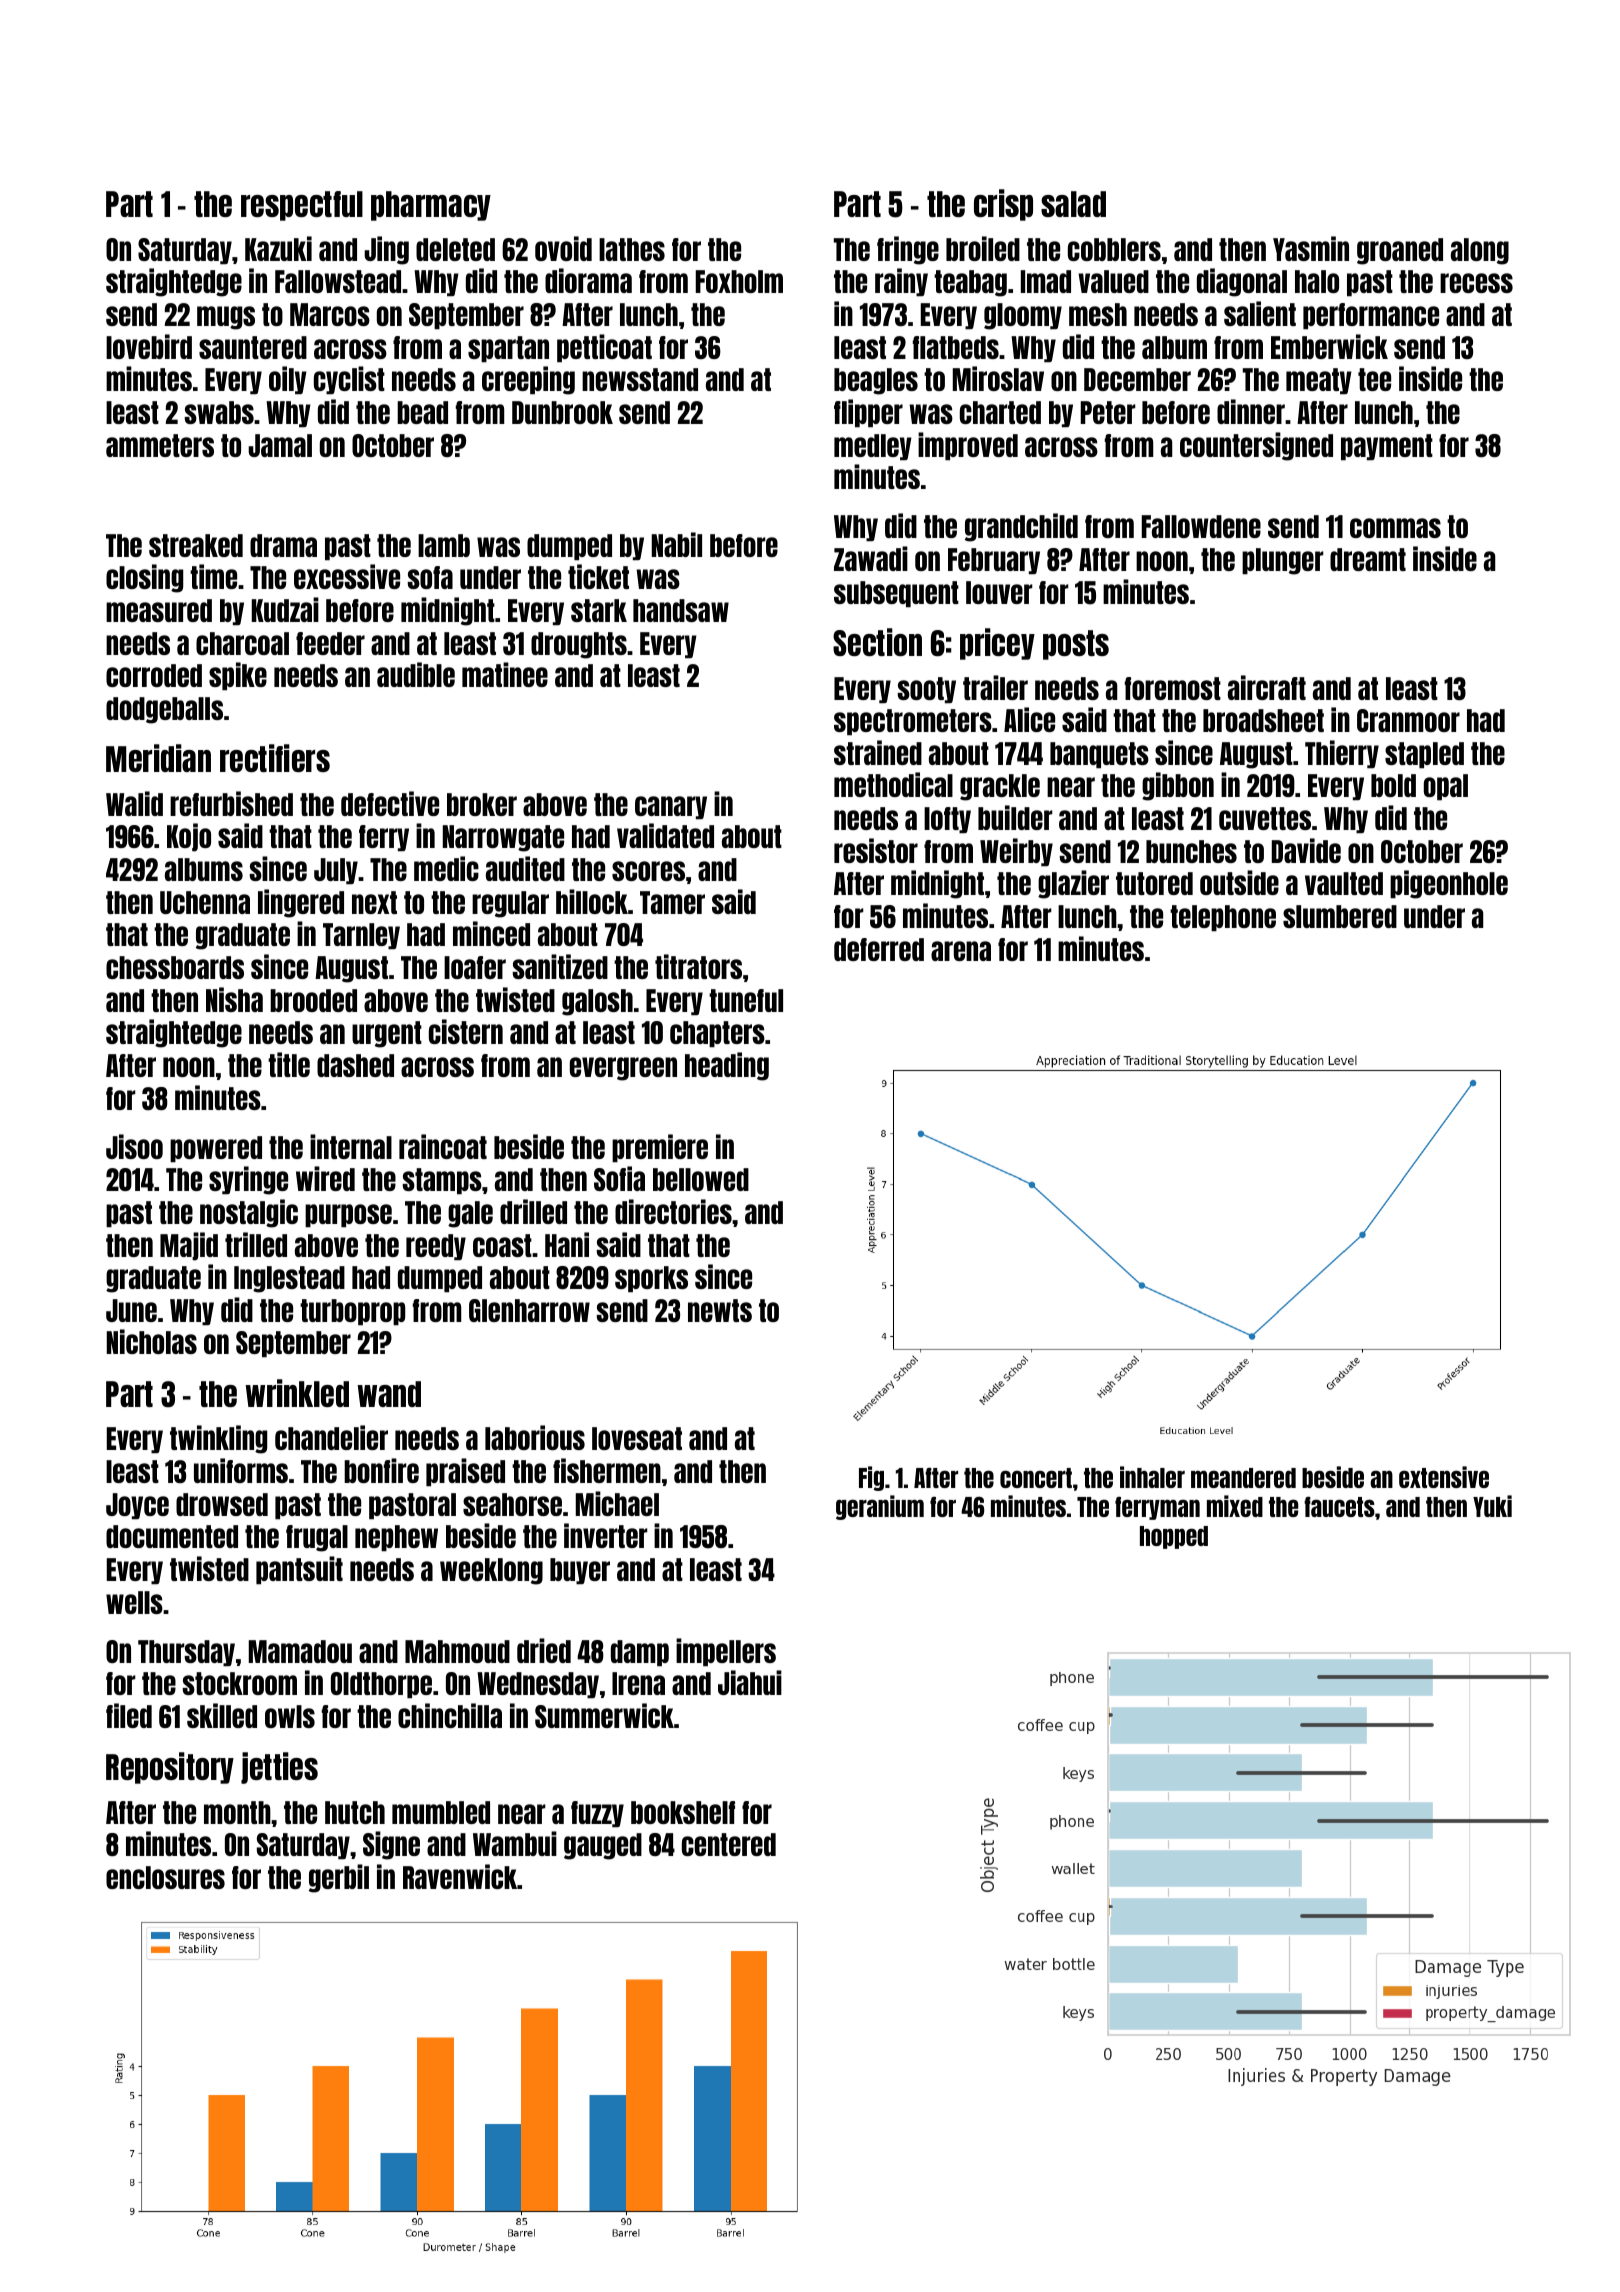 The height and width of the image is (2292, 1620). I want to click on gerbil, so click(339, 1878).
